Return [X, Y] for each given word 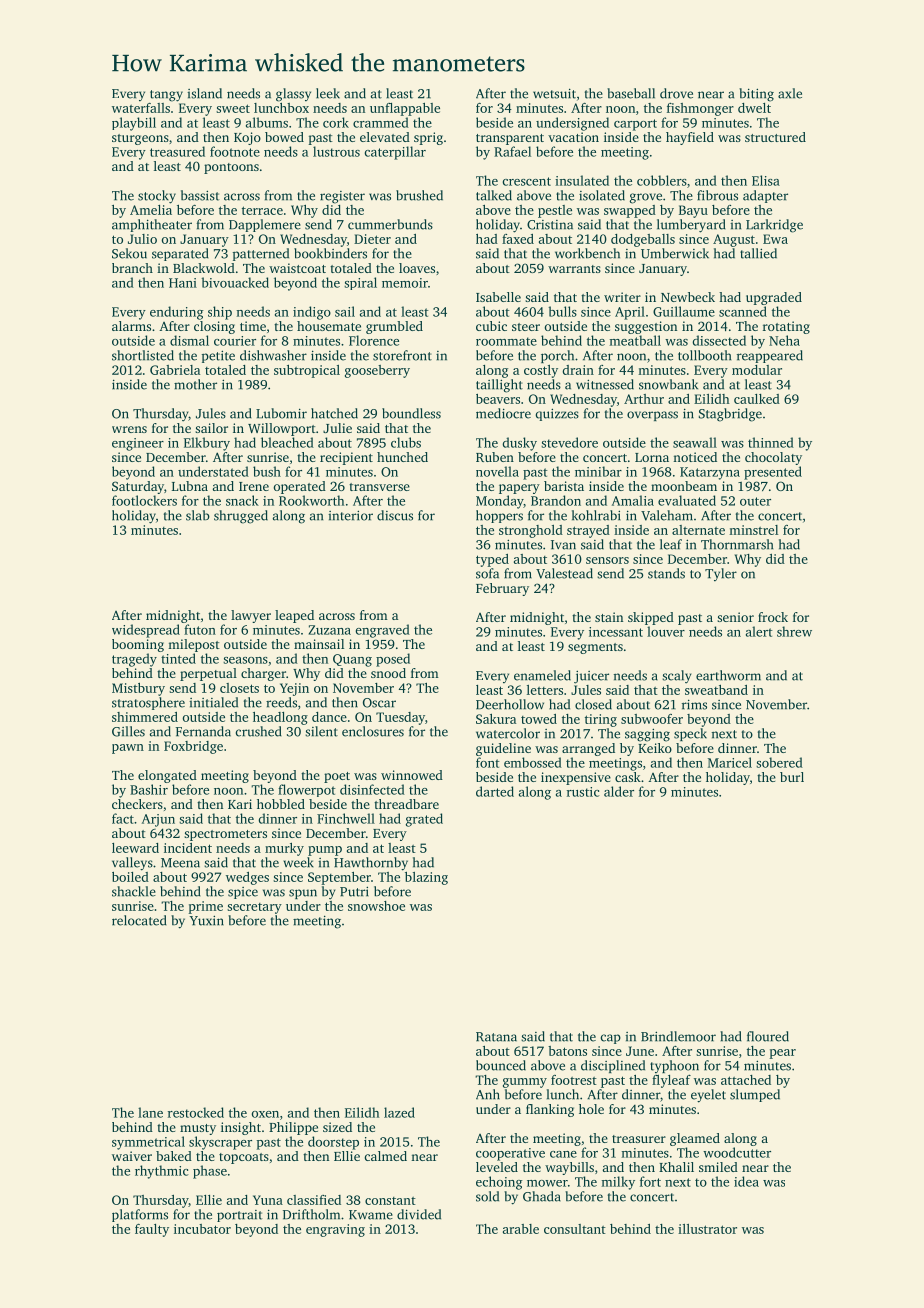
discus [395, 515]
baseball [631, 93]
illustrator [707, 1229]
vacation [573, 137]
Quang [352, 660]
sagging [647, 735]
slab [198, 515]
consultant [575, 1229]
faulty [152, 1230]
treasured [177, 151]
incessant [616, 632]
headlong [280, 718]
